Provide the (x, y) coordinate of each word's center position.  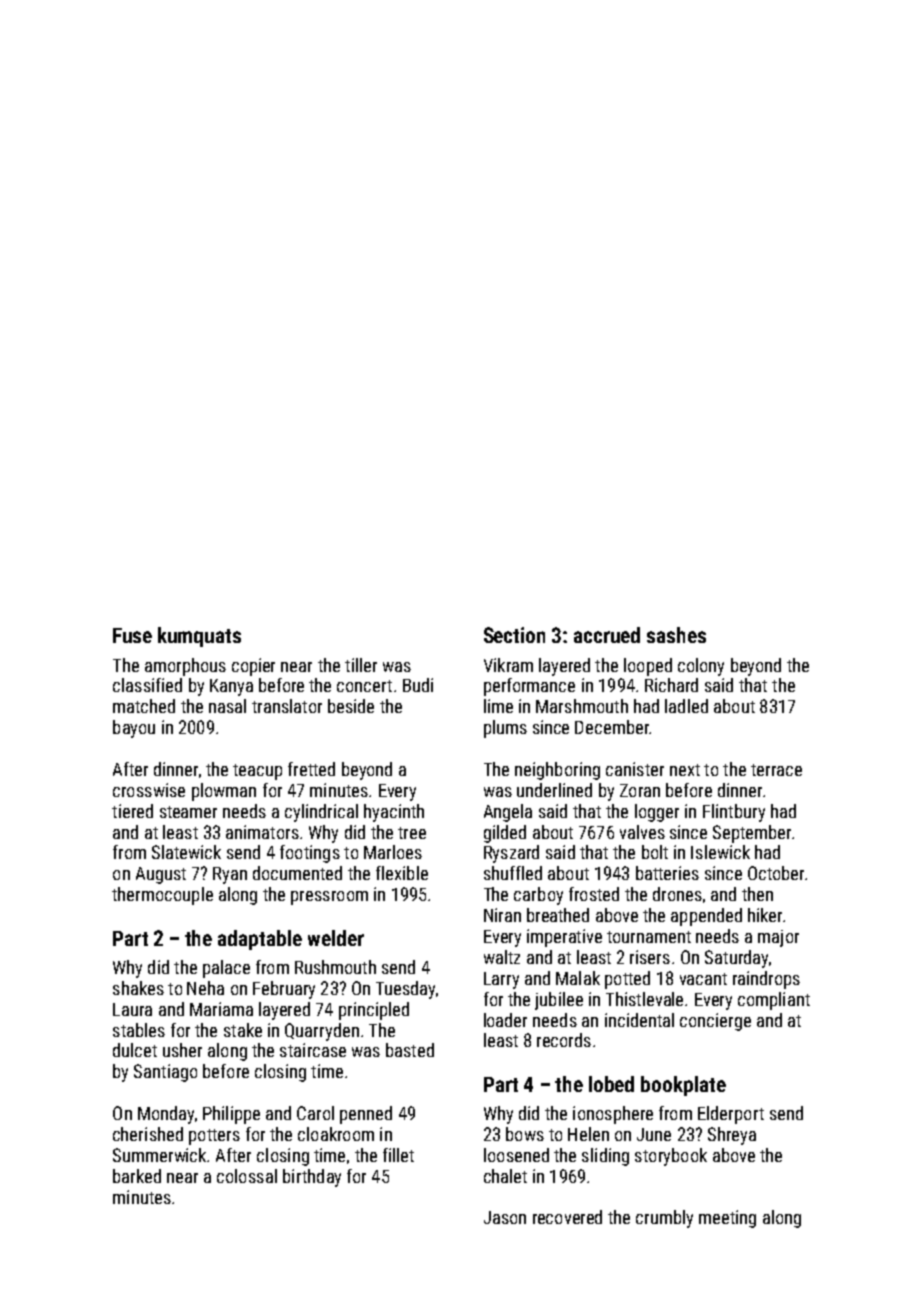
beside (351, 706)
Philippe (231, 1115)
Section (514, 635)
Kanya (231, 687)
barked (137, 1176)
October (776, 873)
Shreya (732, 1136)
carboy (538, 896)
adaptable (260, 940)
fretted (311, 769)
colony (701, 667)
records (564, 1040)
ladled (686, 706)
